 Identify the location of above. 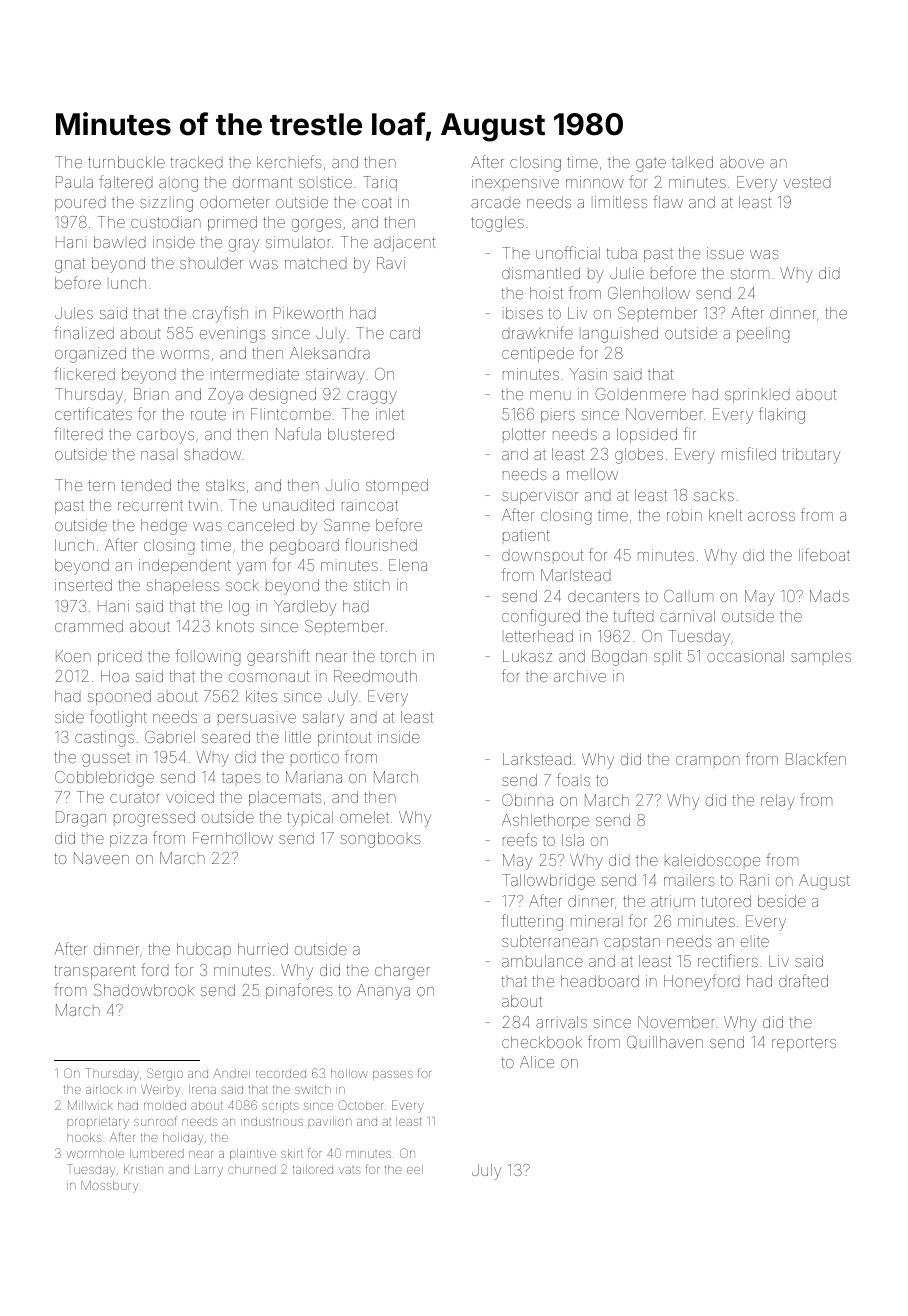
(742, 162).
